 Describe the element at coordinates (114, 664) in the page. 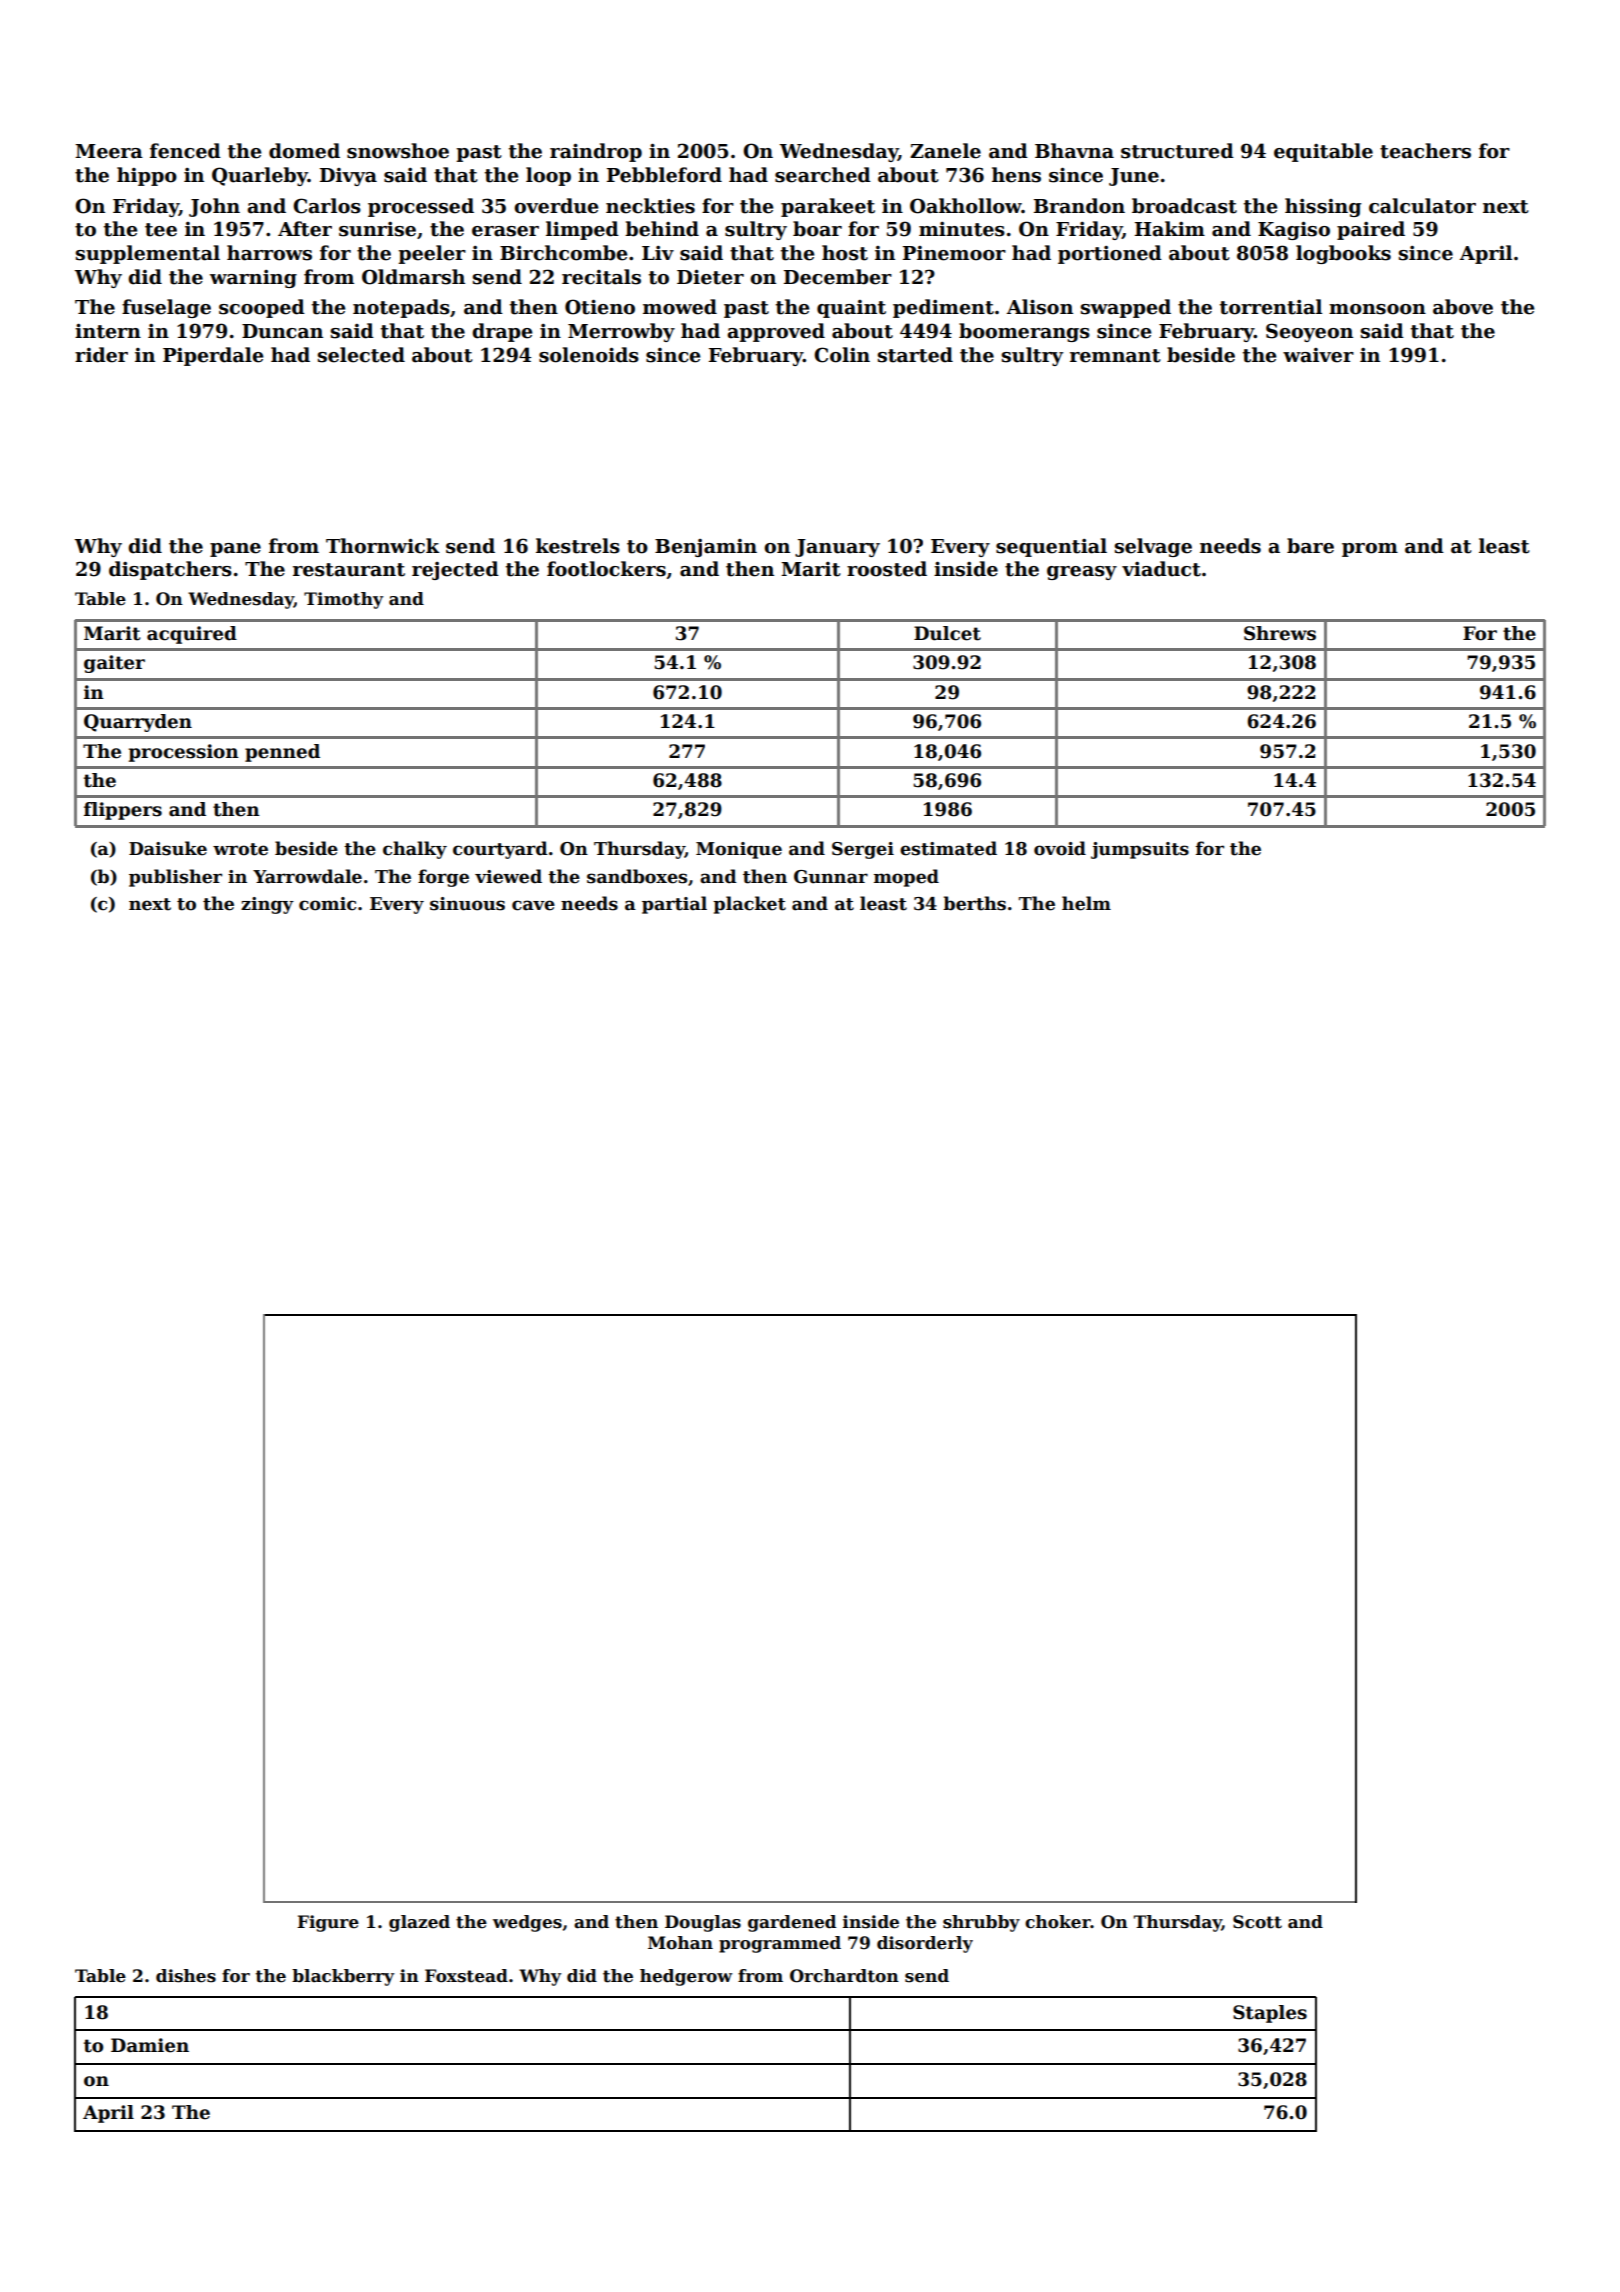

I see `gaiter` at that location.
